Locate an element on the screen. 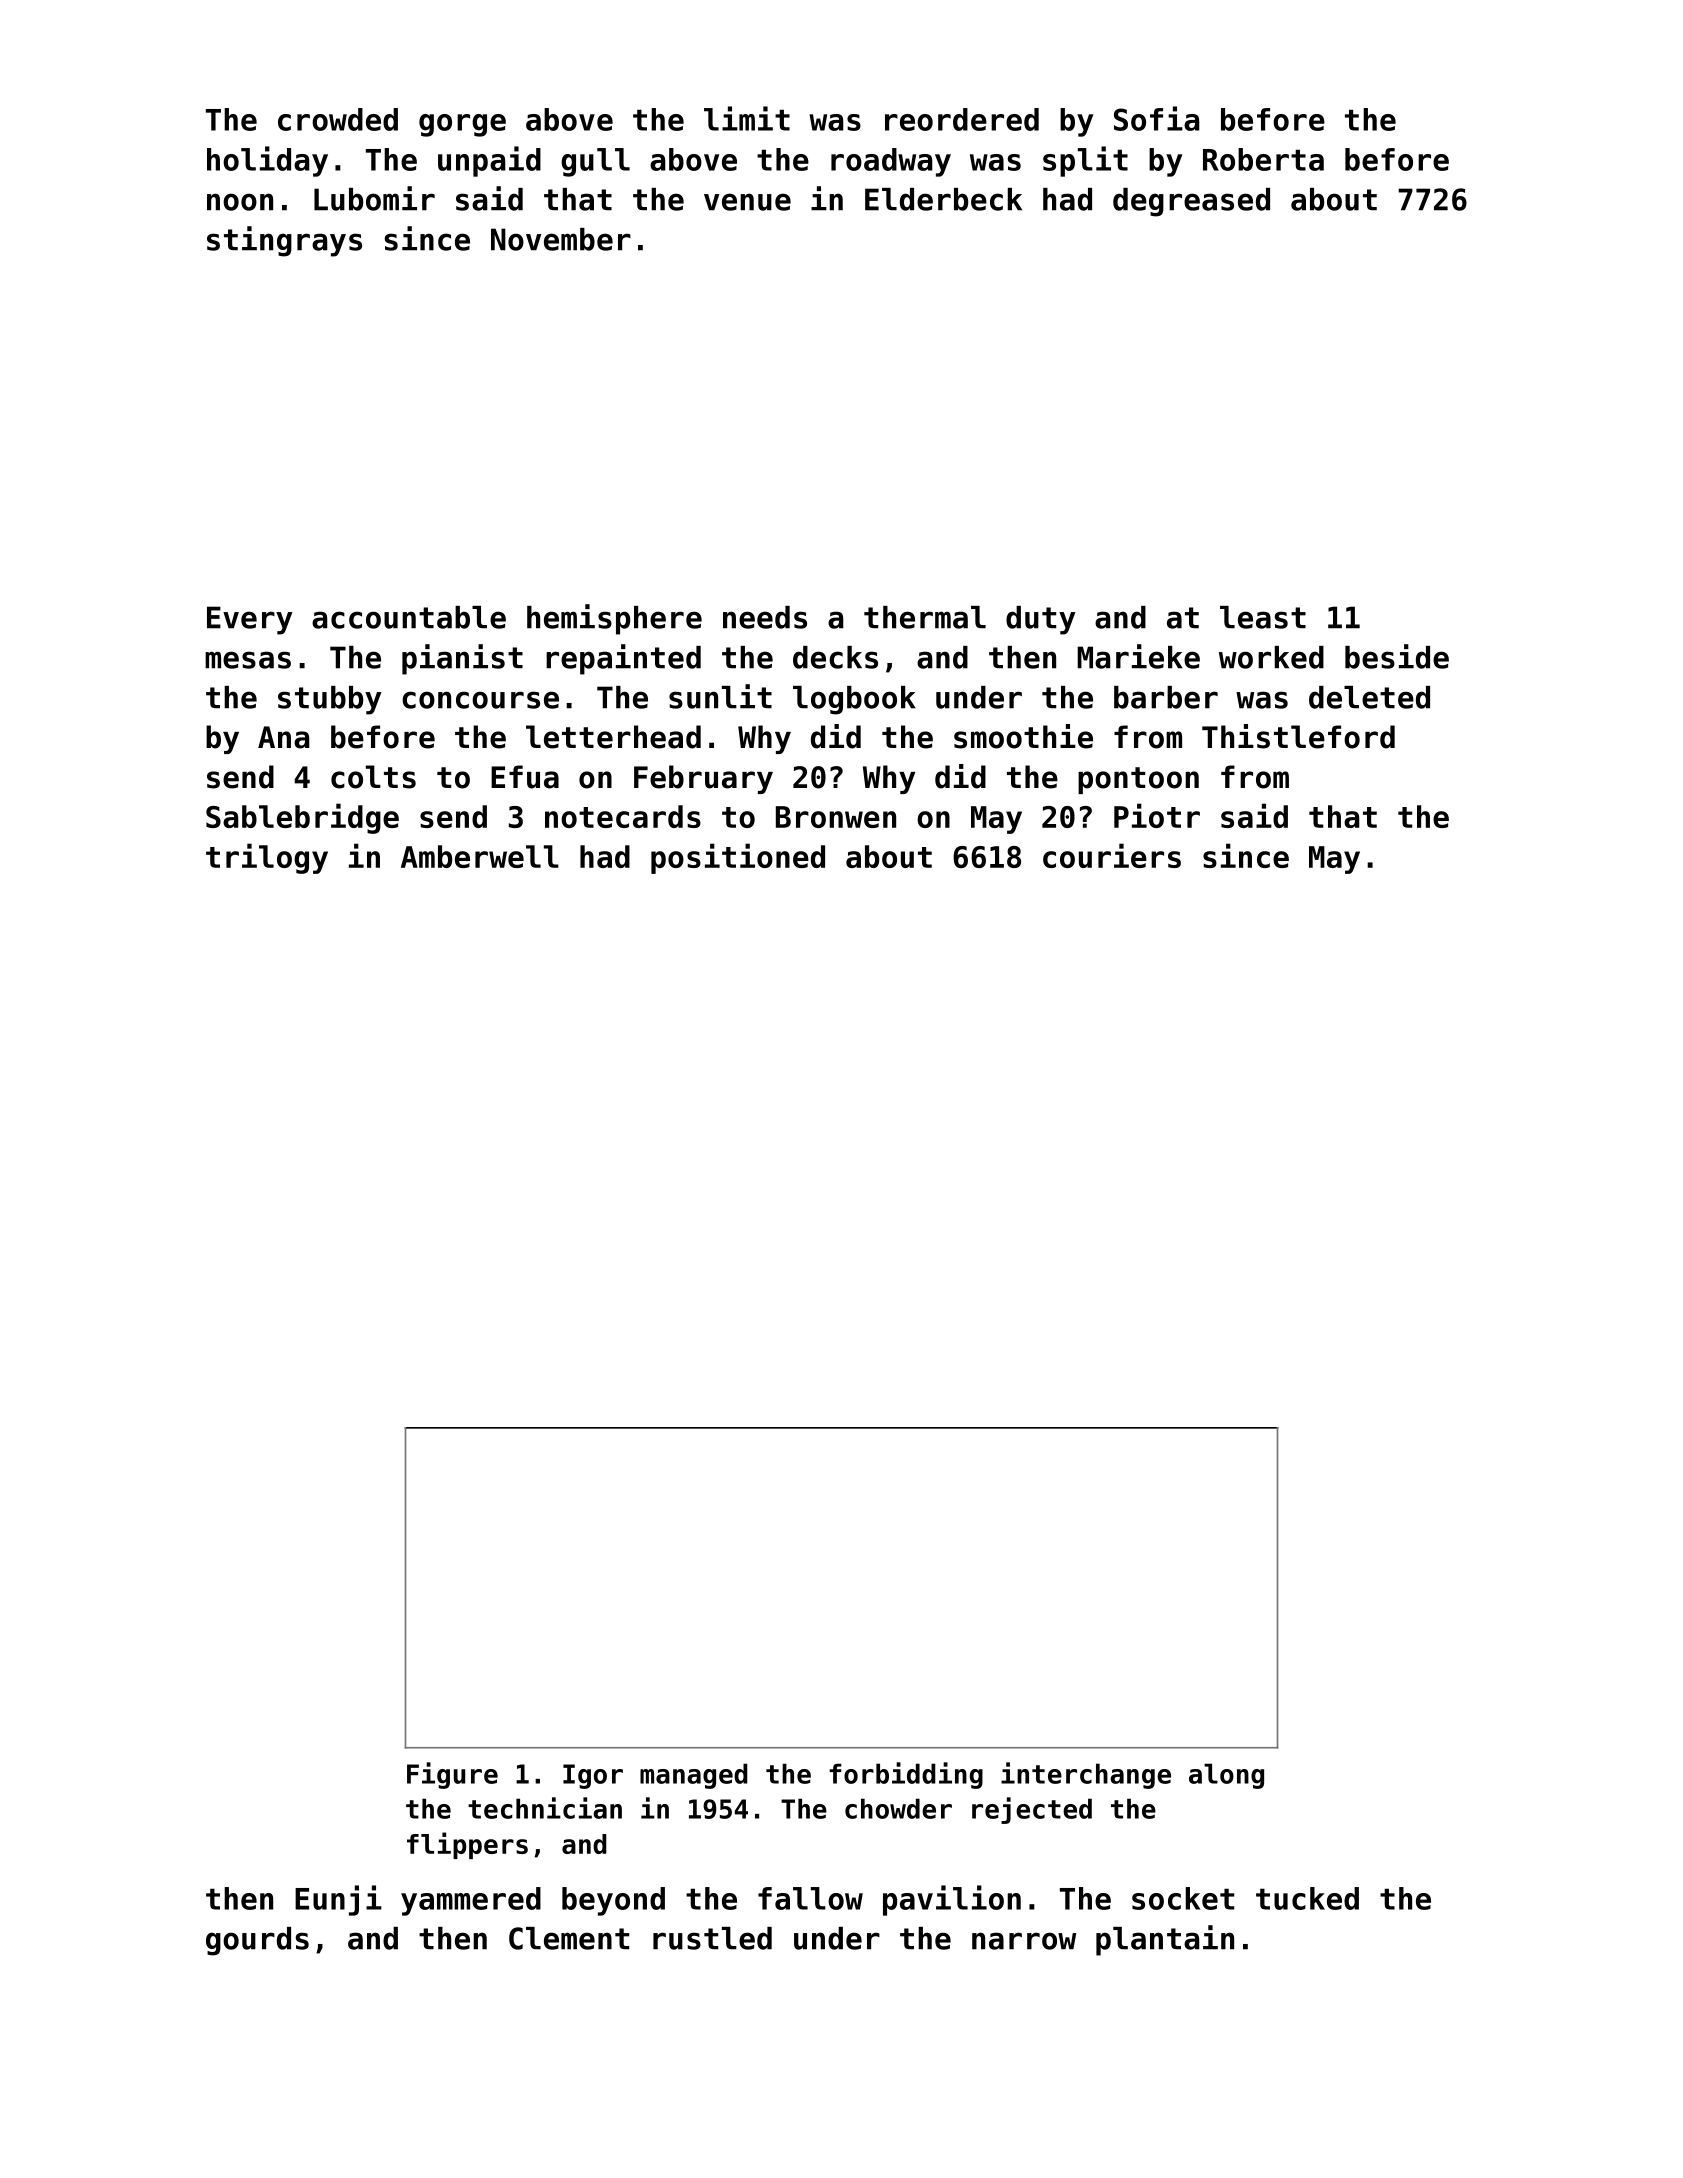 Image resolution: width=1683 pixels, height=2178 pixels. stubby is located at coordinates (330, 700).
